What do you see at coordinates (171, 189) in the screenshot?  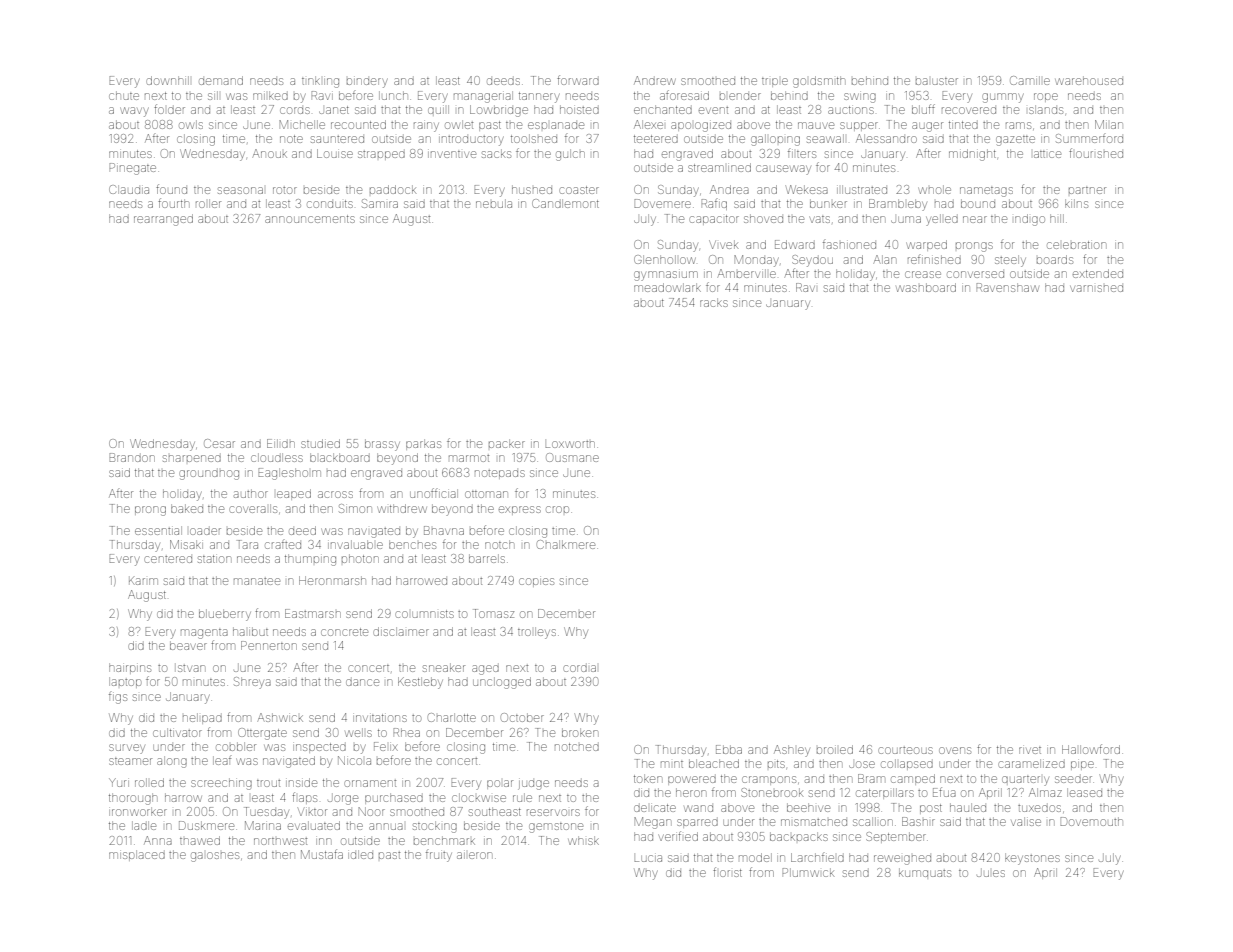 I see `found` at bounding box center [171, 189].
